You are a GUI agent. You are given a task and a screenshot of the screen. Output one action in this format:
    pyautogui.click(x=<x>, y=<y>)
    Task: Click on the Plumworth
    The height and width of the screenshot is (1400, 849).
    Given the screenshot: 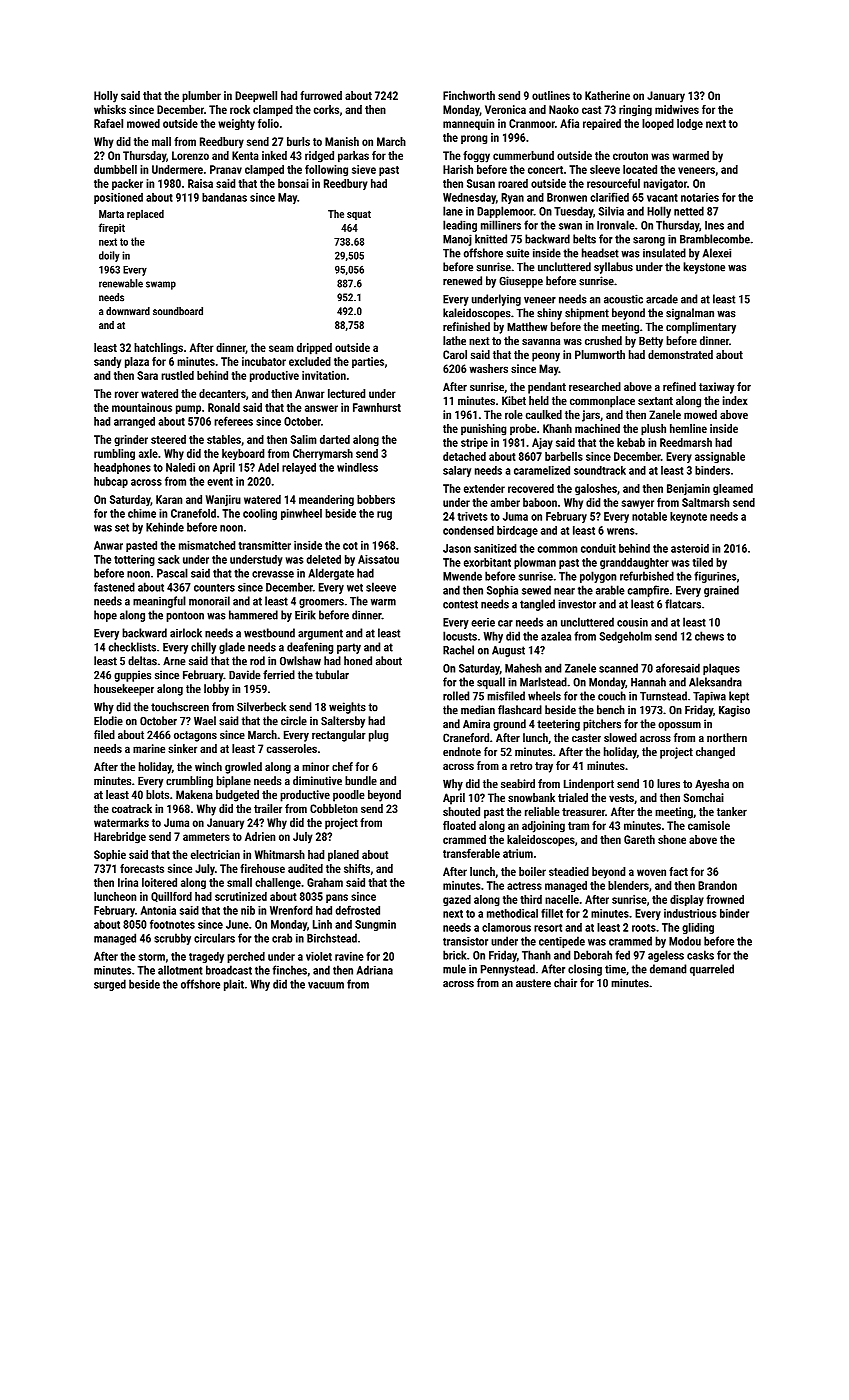 What is the action you would take?
    pyautogui.click(x=600, y=354)
